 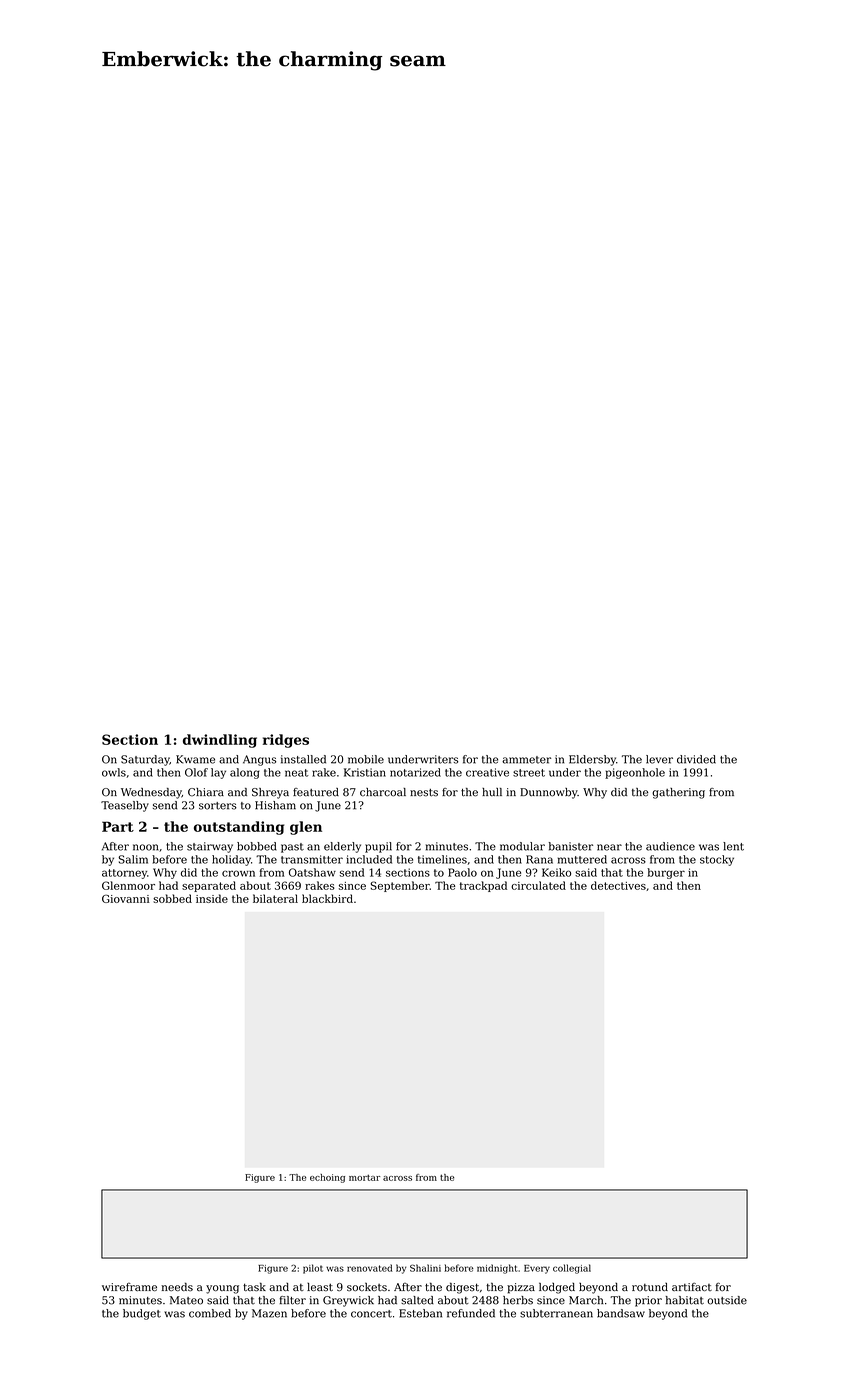 What do you see at coordinates (378, 847) in the image?
I see `pupil` at bounding box center [378, 847].
